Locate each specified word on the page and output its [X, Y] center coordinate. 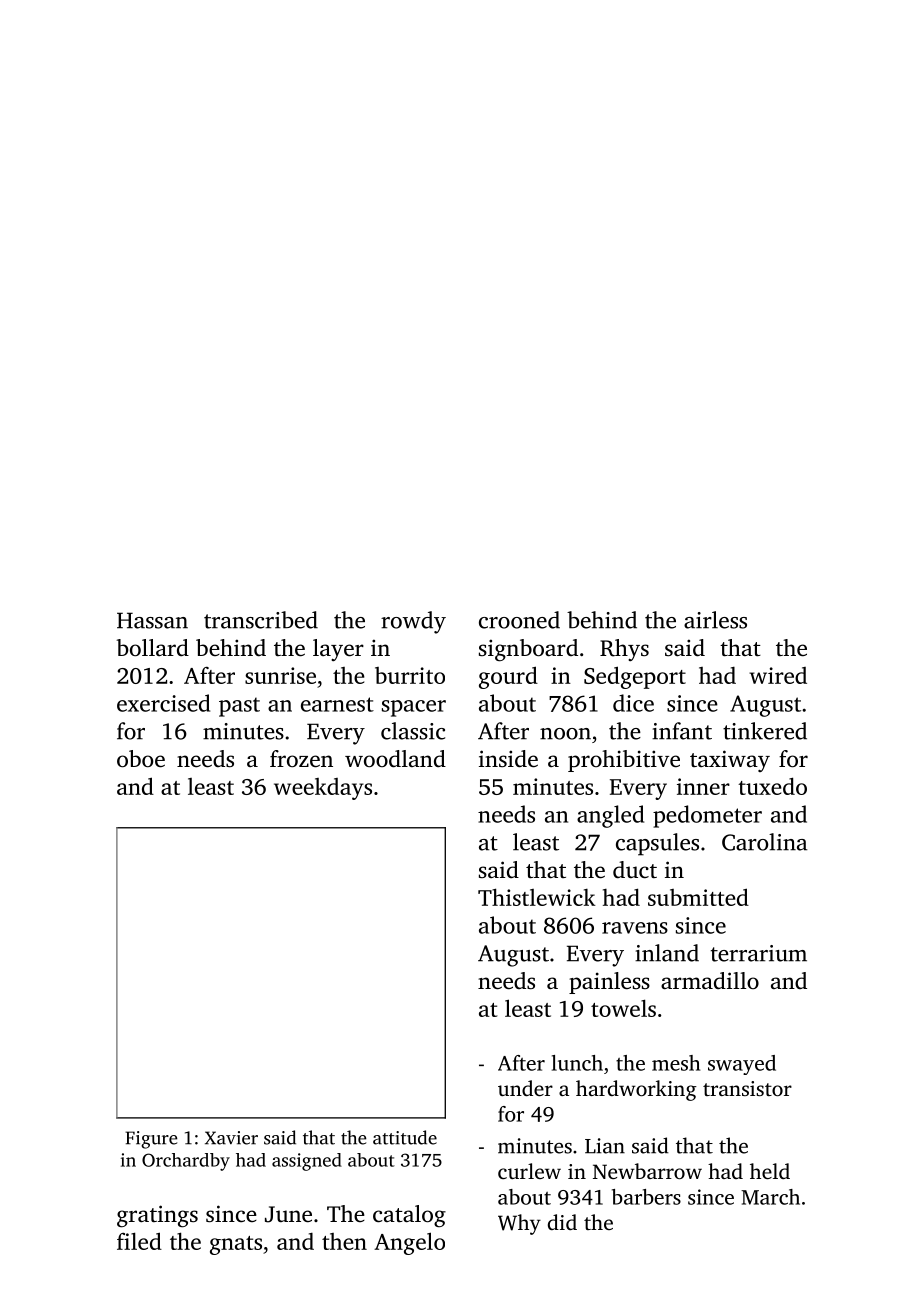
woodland [395, 759]
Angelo [409, 1243]
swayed [742, 1065]
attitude [405, 1137]
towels [623, 1008]
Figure [151, 1140]
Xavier [231, 1138]
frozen [301, 759]
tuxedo [772, 786]
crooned [519, 620]
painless [609, 983]
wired [778, 675]
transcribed [261, 620]
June [288, 1214]
